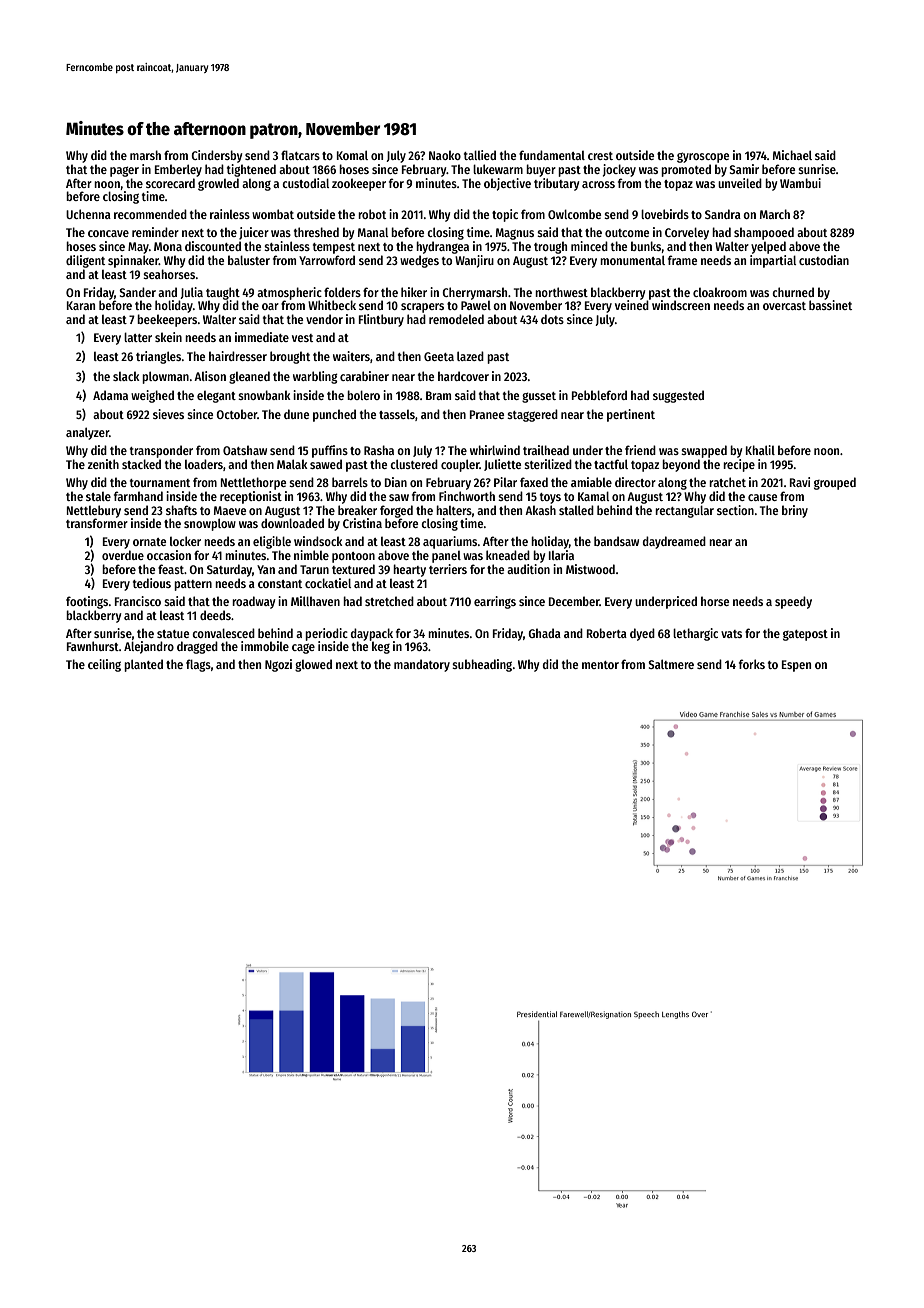 The width and height of the screenshot is (924, 1308). I want to click on zenith, so click(103, 464).
